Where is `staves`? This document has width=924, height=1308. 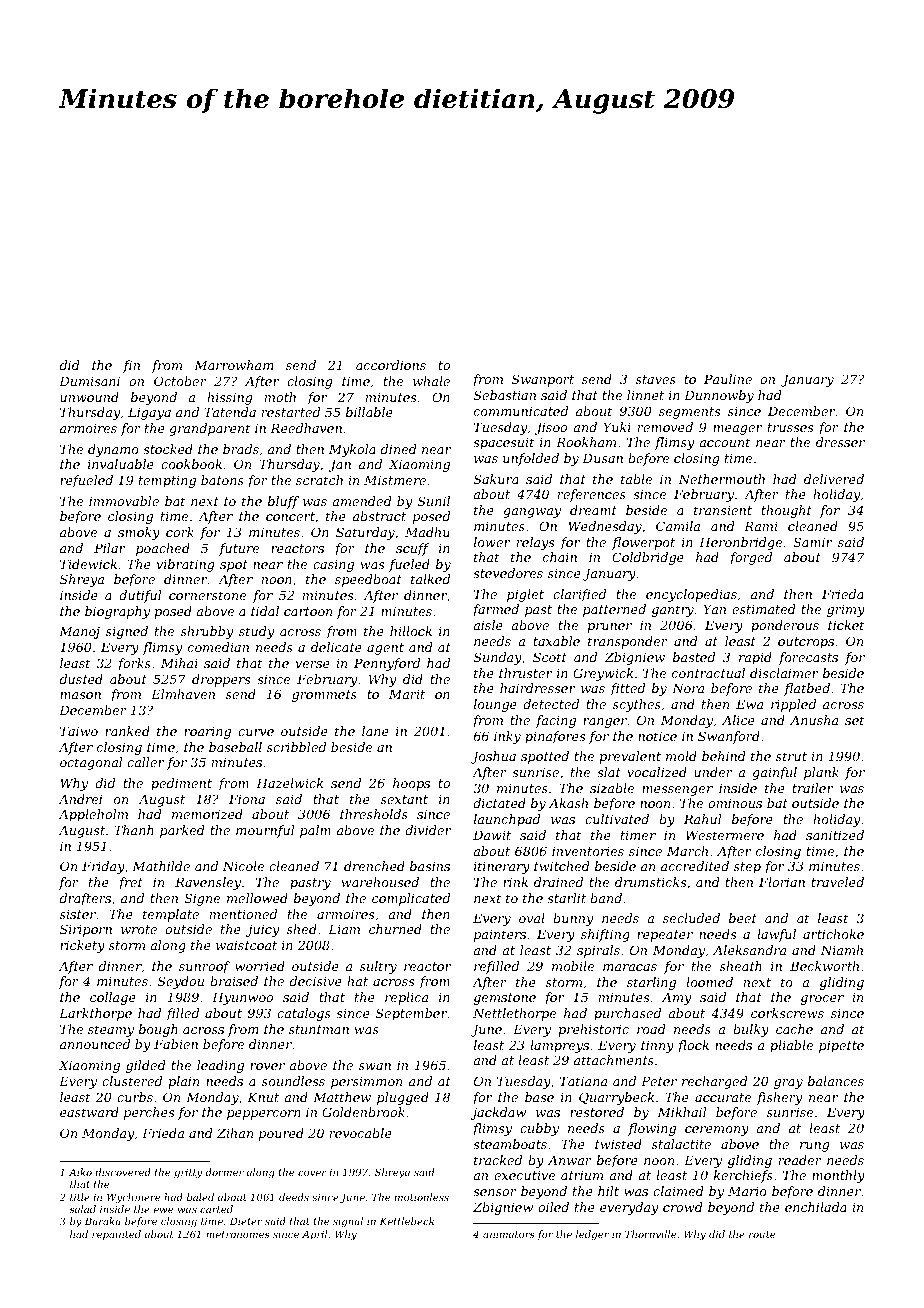
staves is located at coordinates (656, 379).
